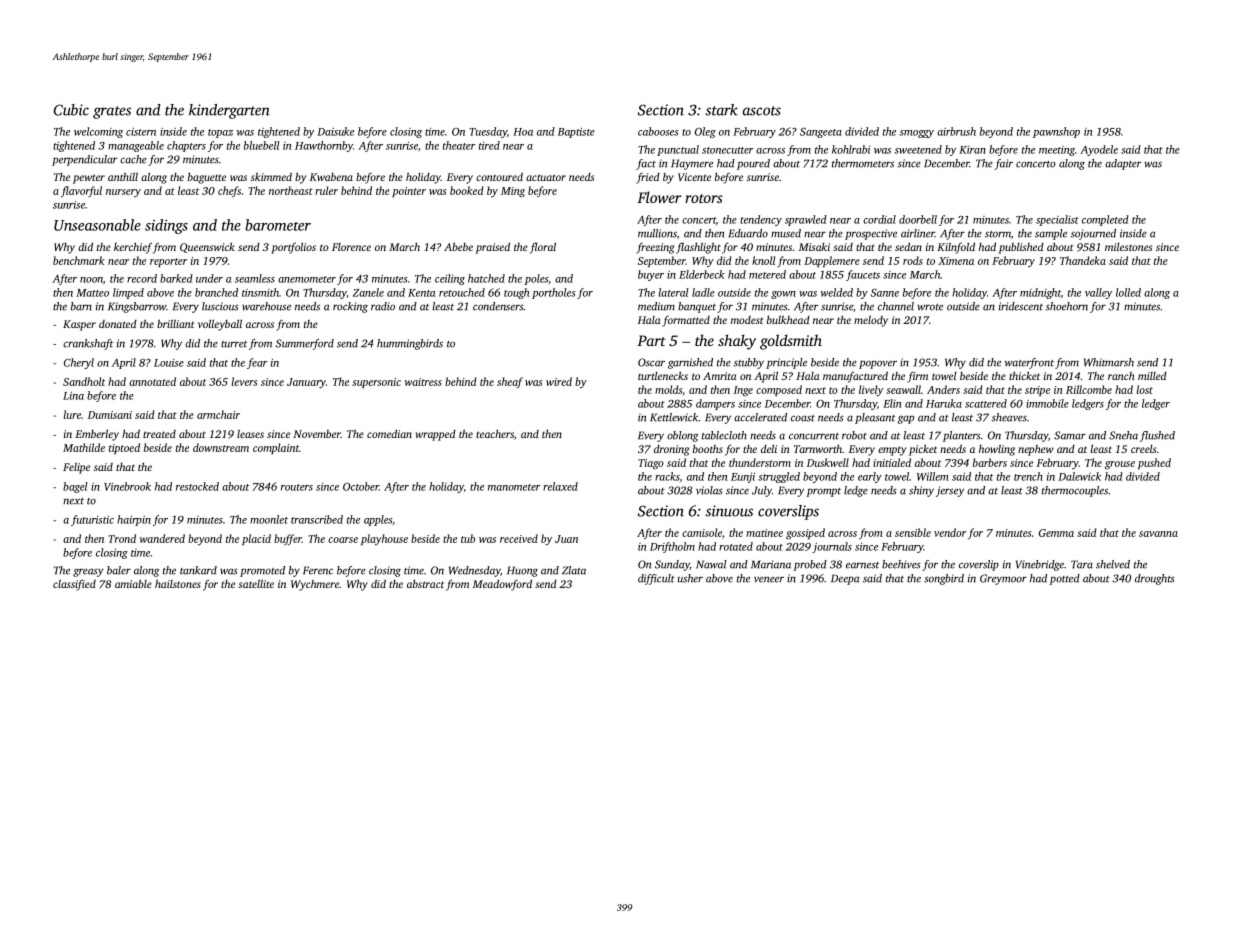 The image size is (1233, 952). What do you see at coordinates (234, 344) in the screenshot?
I see `turret` at bounding box center [234, 344].
